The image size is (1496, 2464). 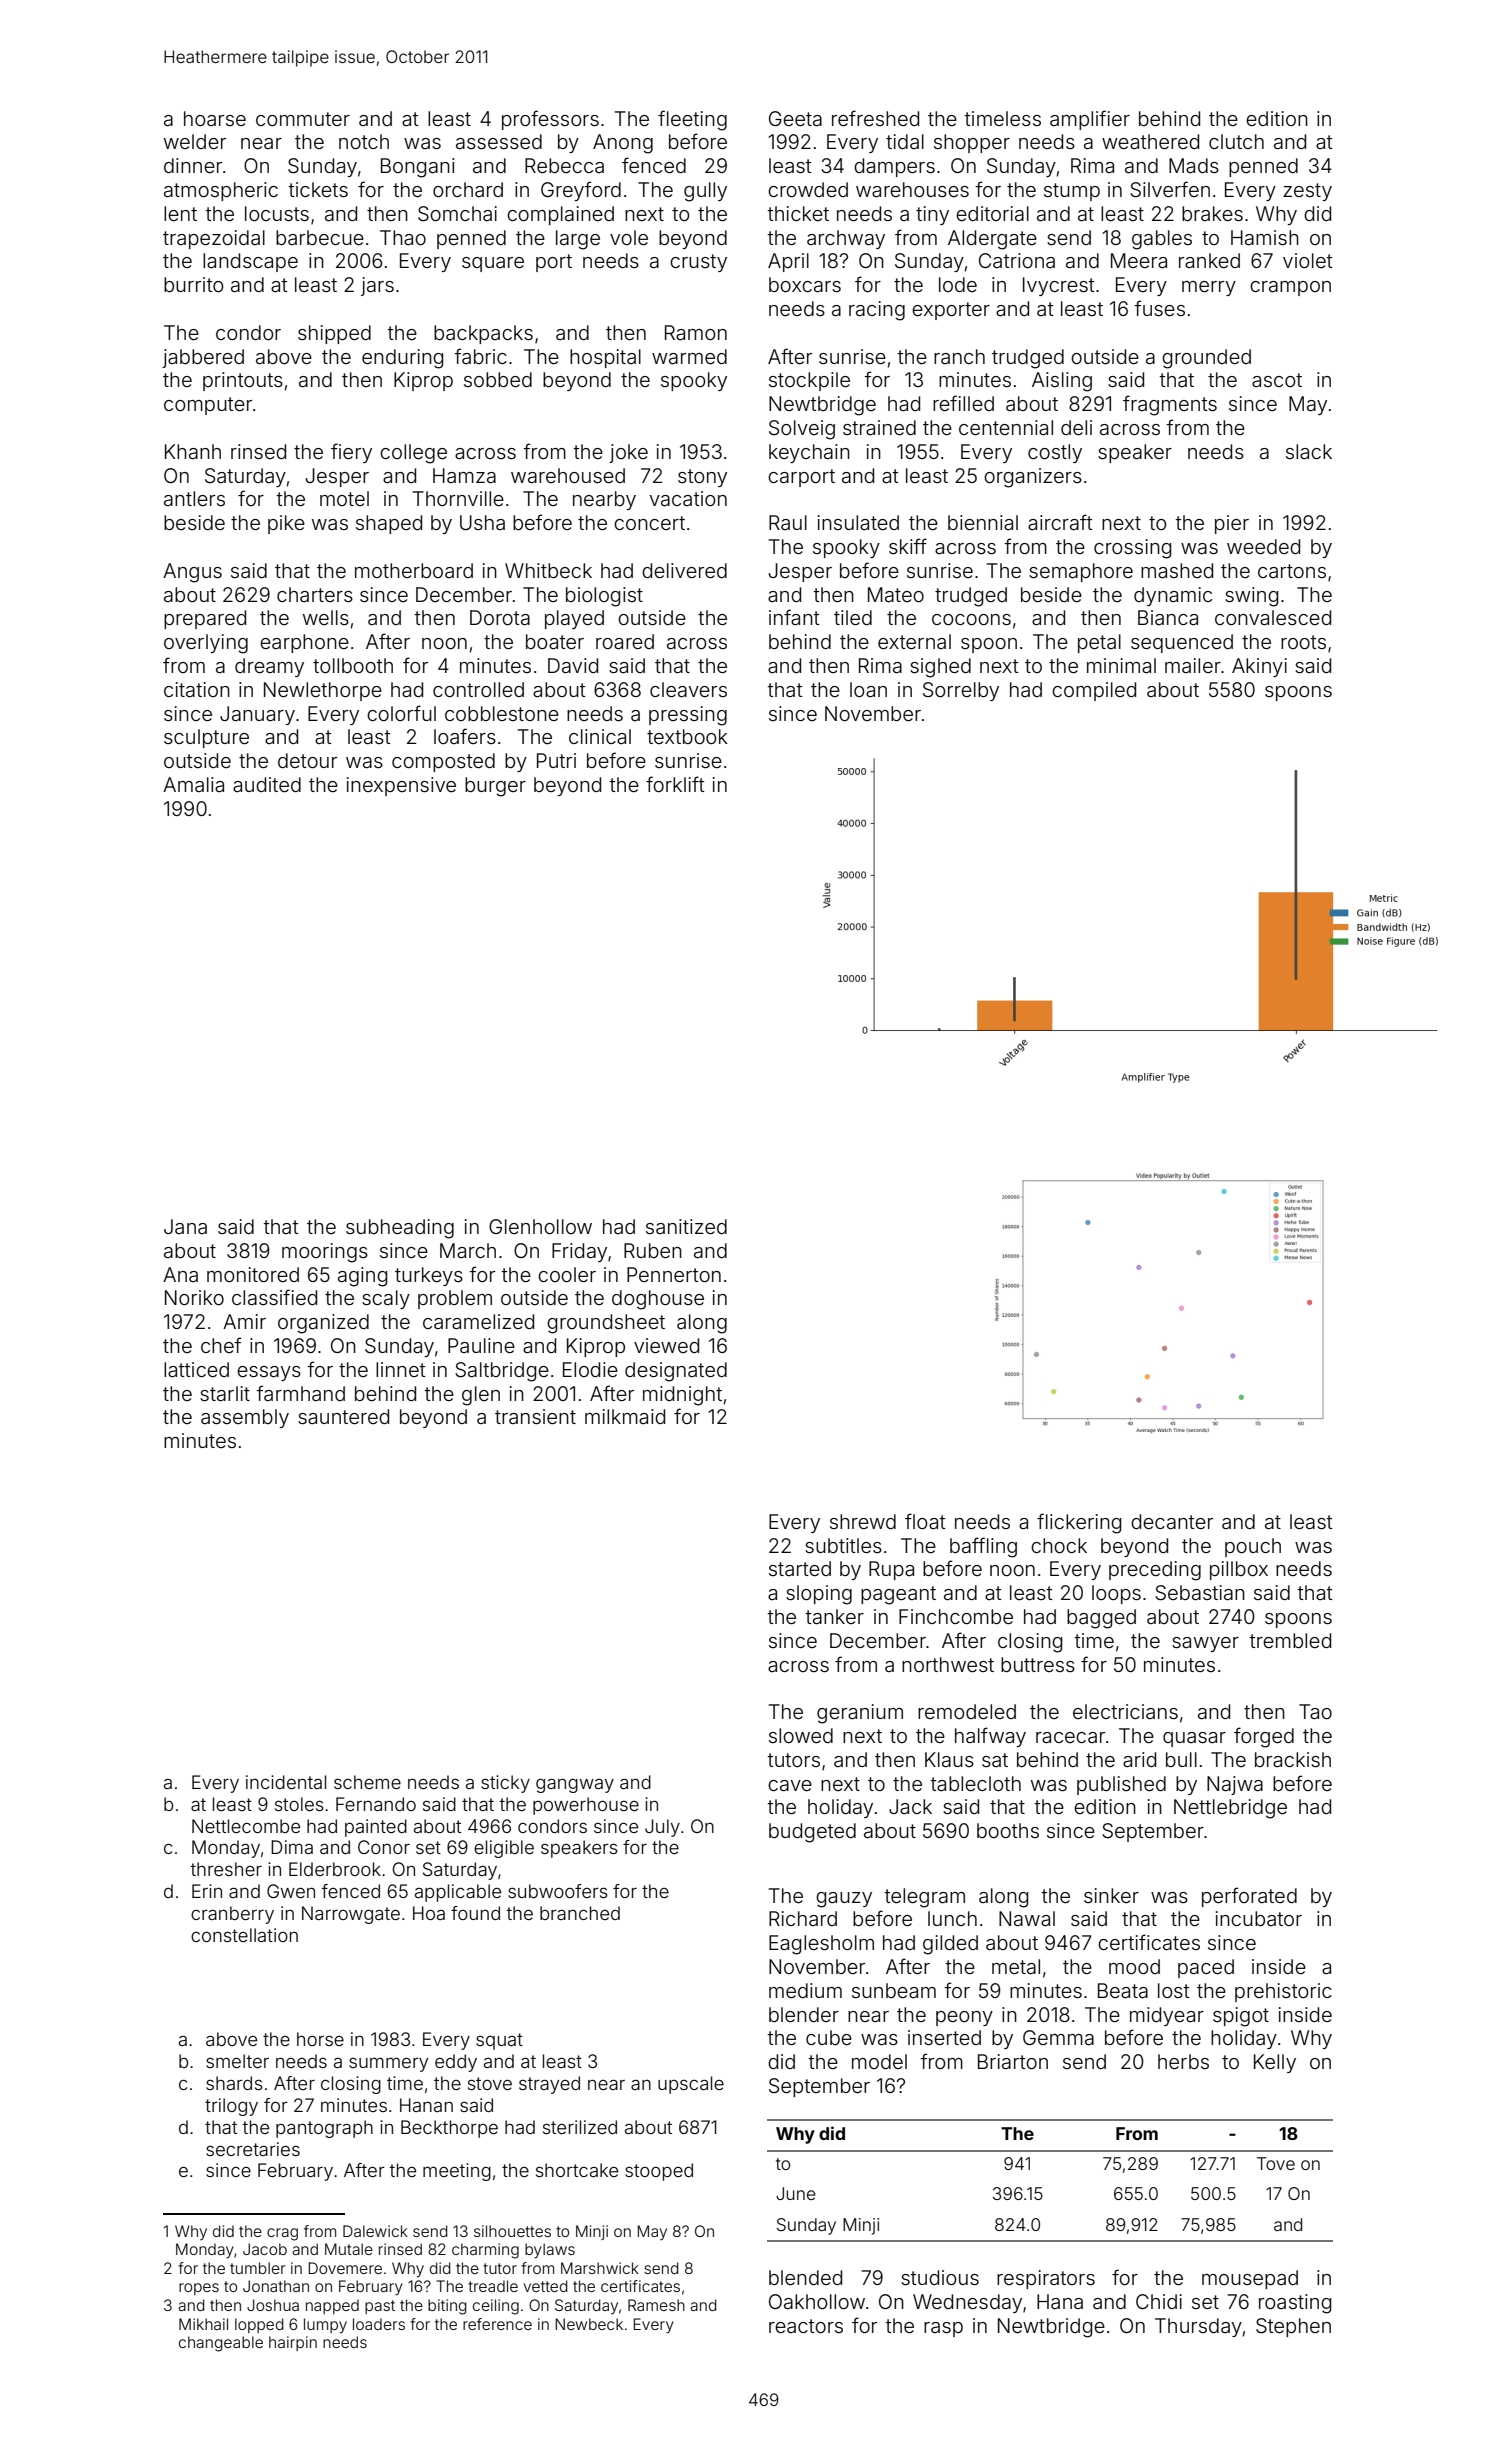 I want to click on herbs, so click(x=1183, y=2061).
